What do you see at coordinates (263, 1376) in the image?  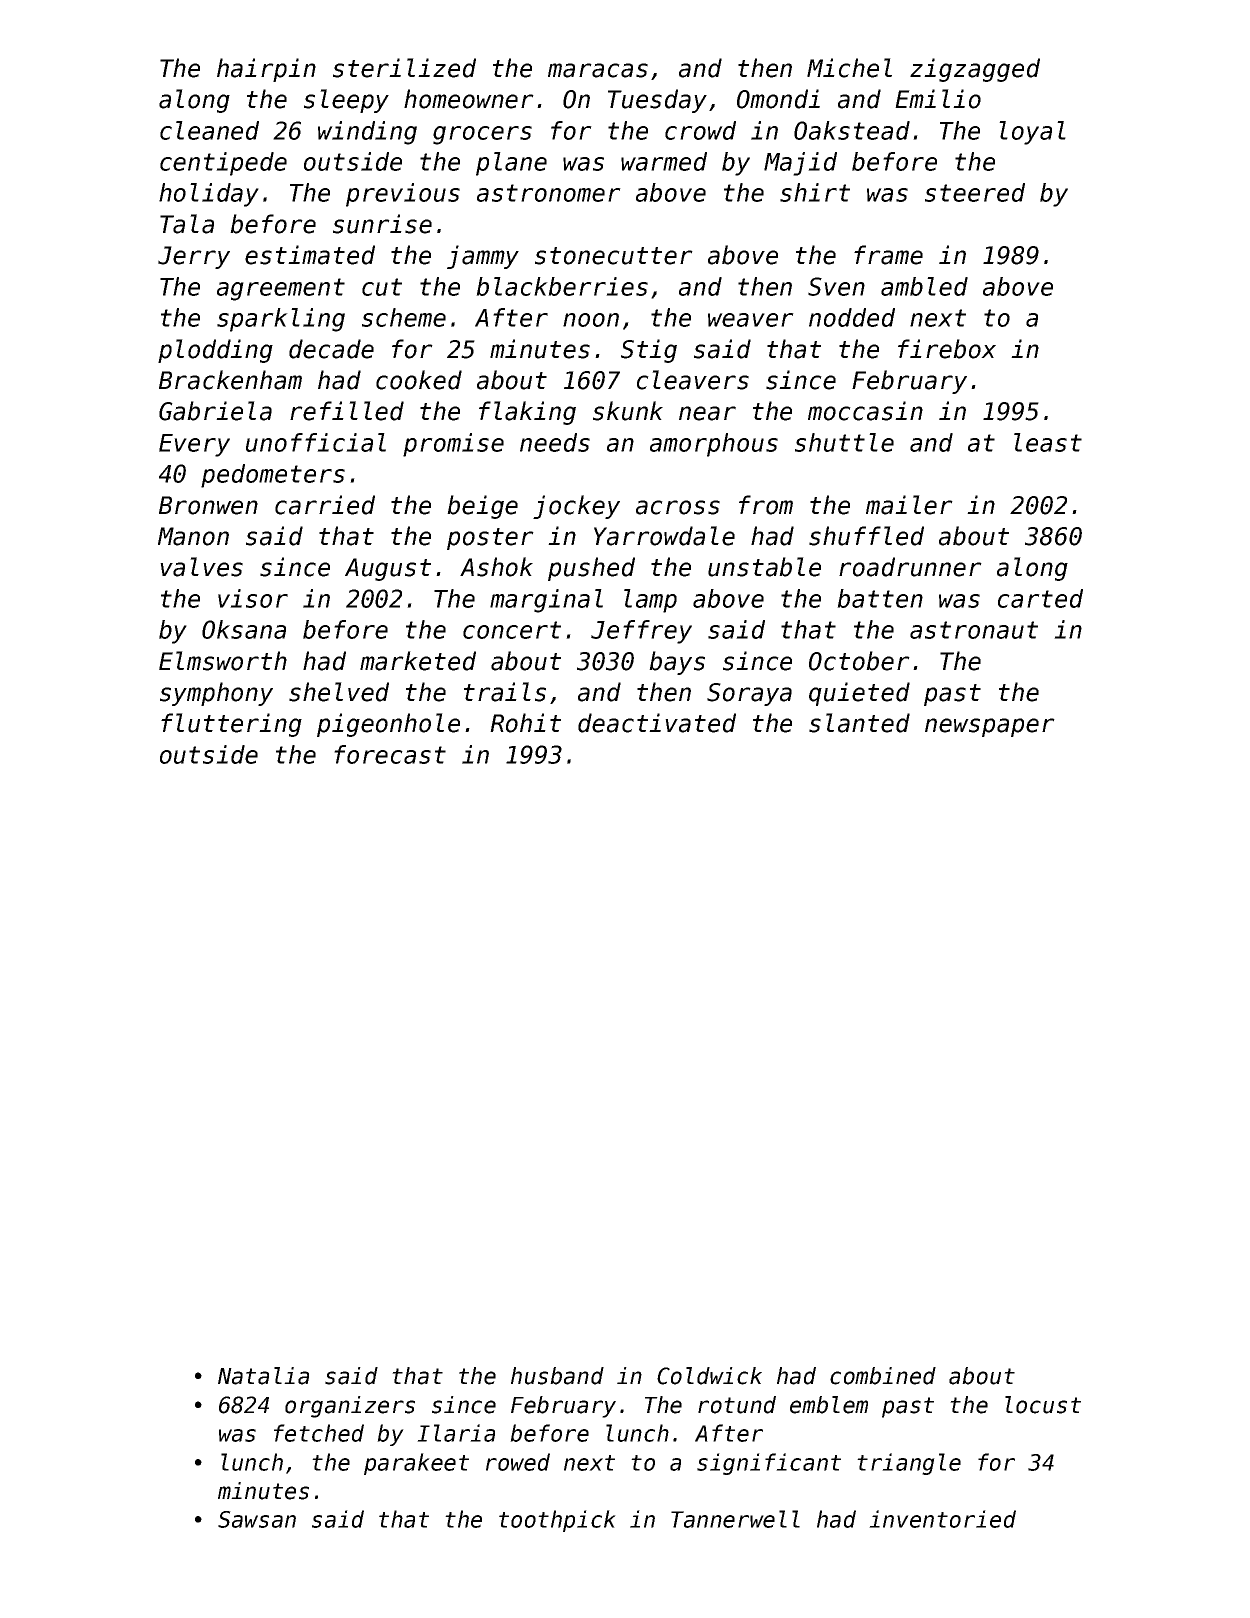 I see `Natalia` at bounding box center [263, 1376].
